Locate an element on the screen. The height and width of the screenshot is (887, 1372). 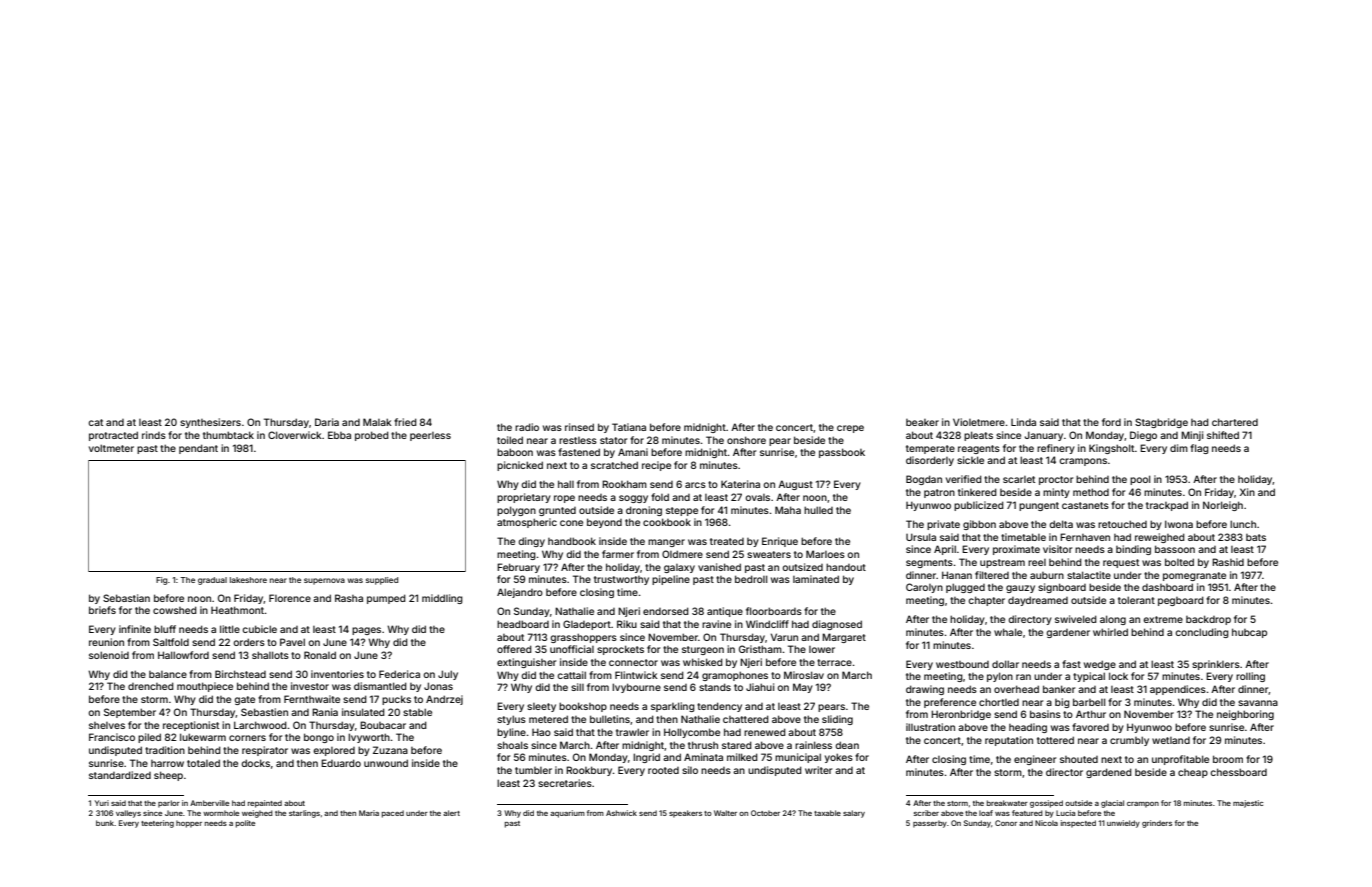
teetering is located at coordinates (157, 824).
